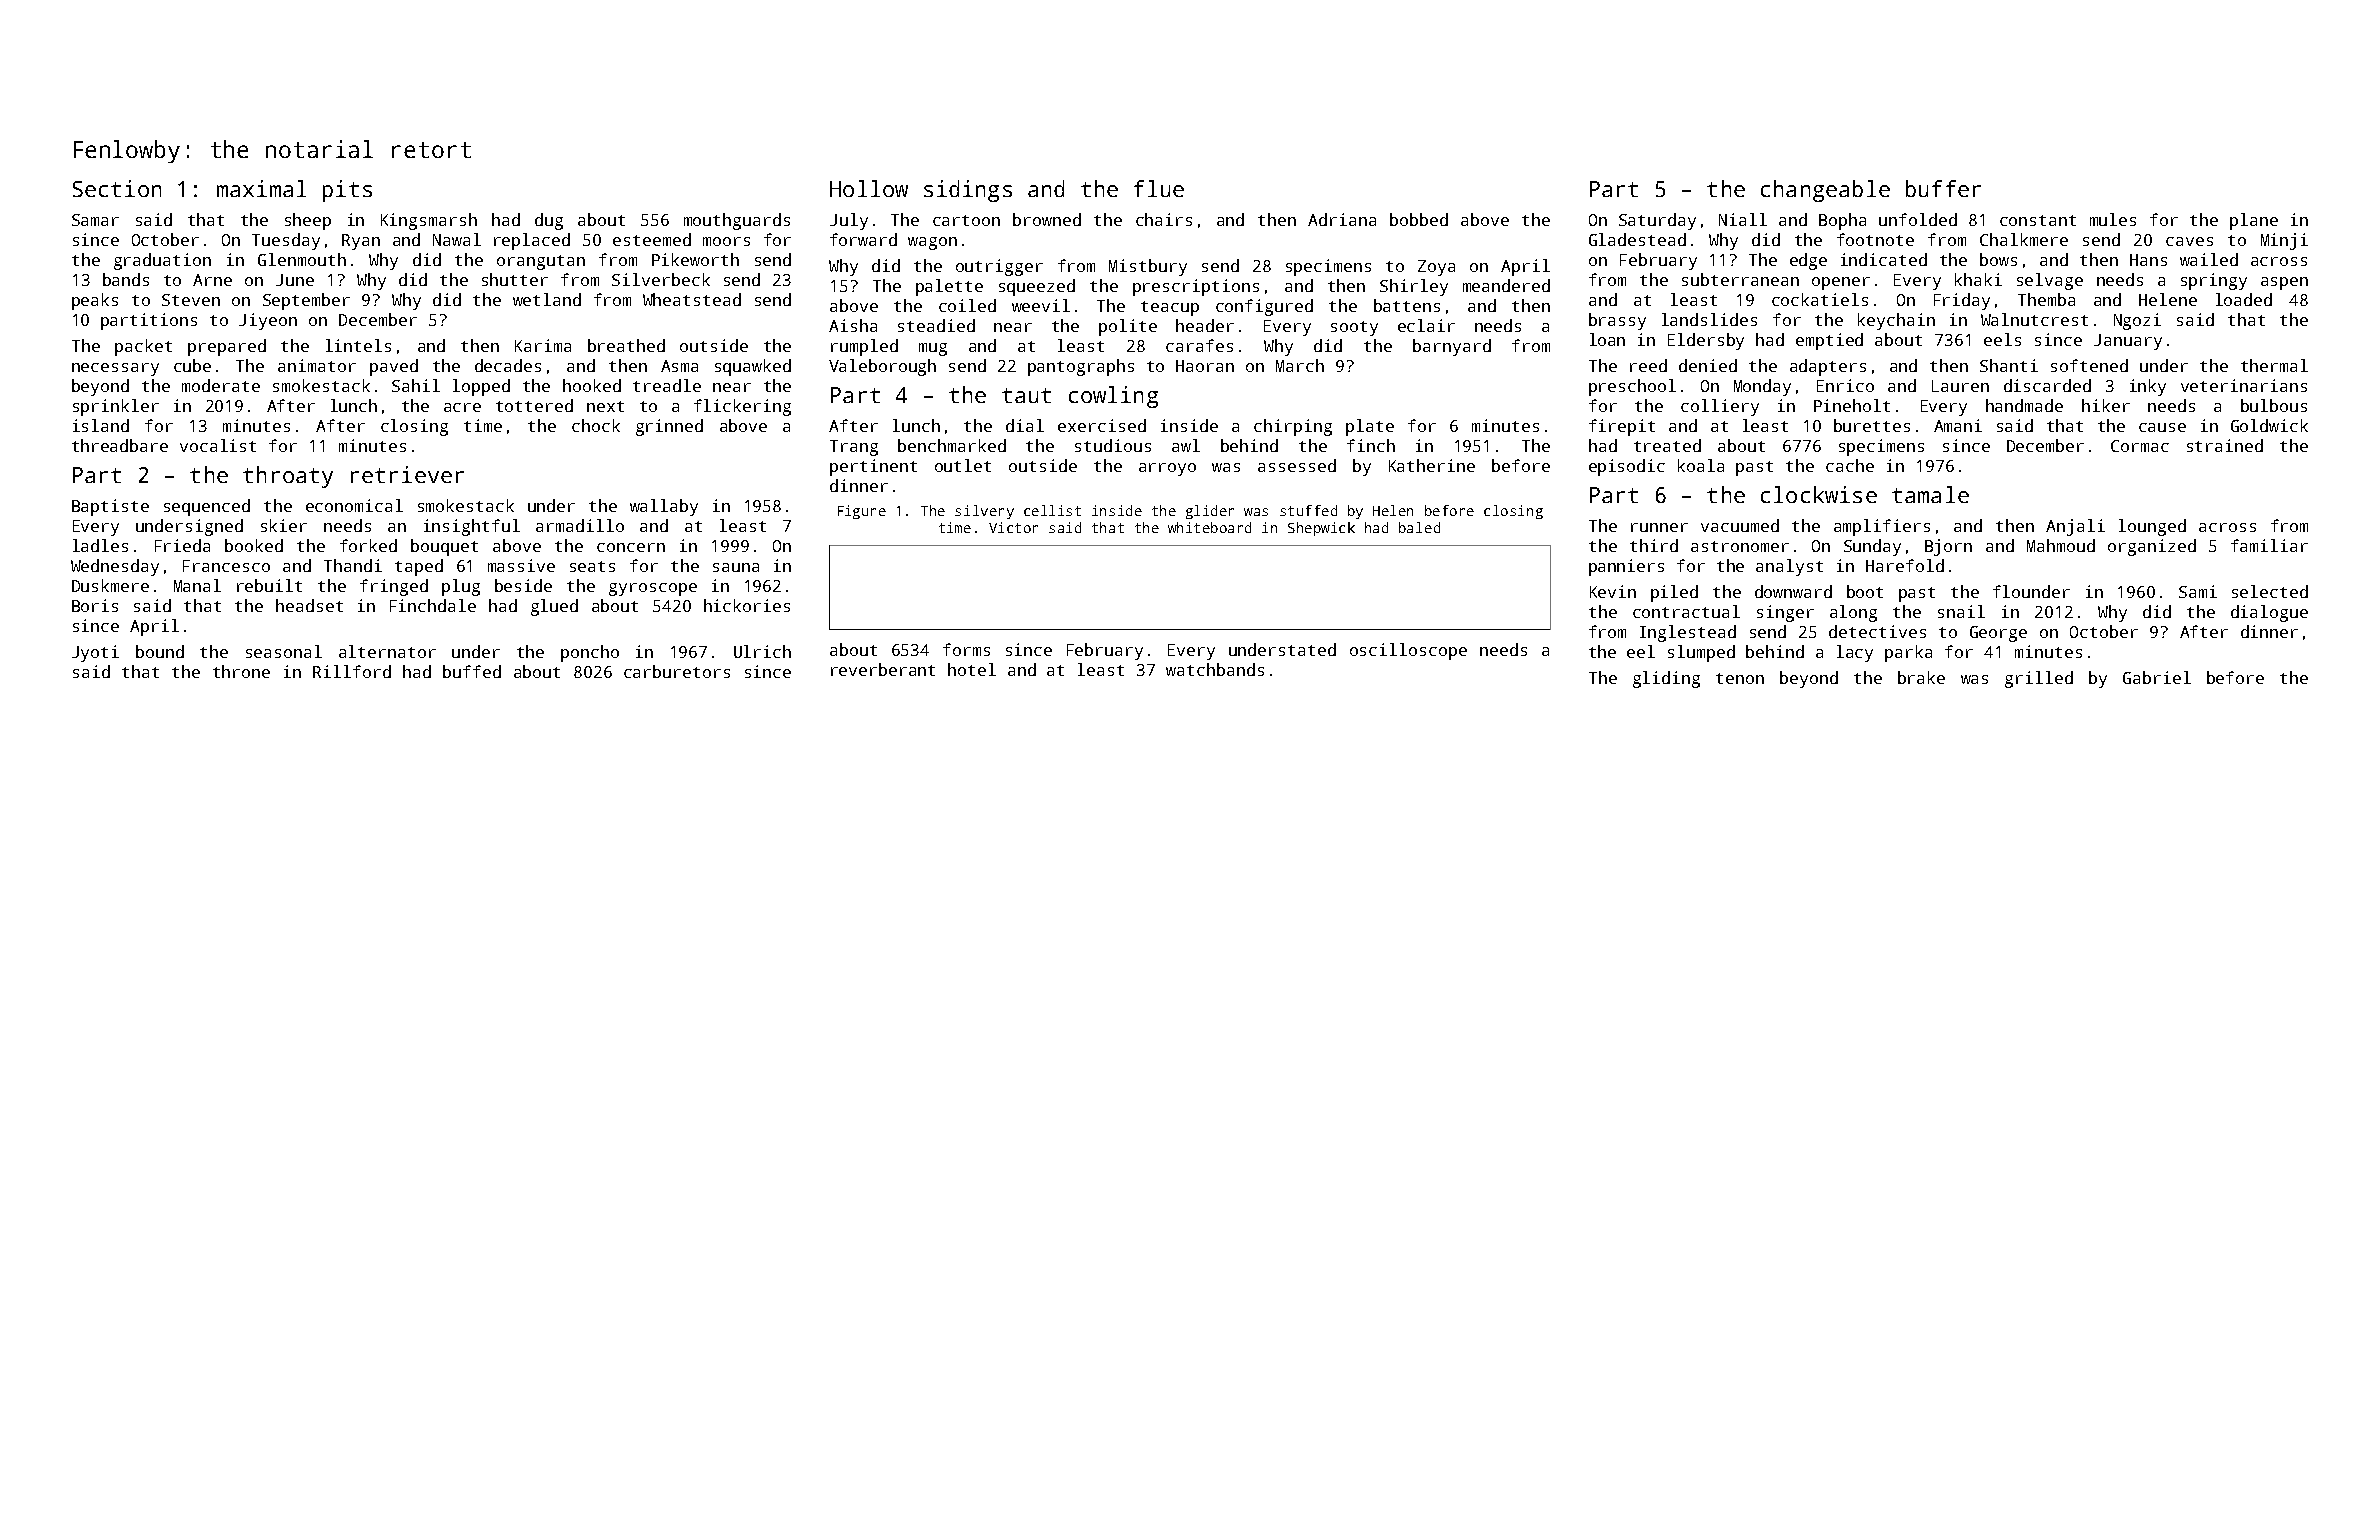 The image size is (2380, 1540). Describe the element at coordinates (742, 407) in the image. I see `flickering` at that location.
